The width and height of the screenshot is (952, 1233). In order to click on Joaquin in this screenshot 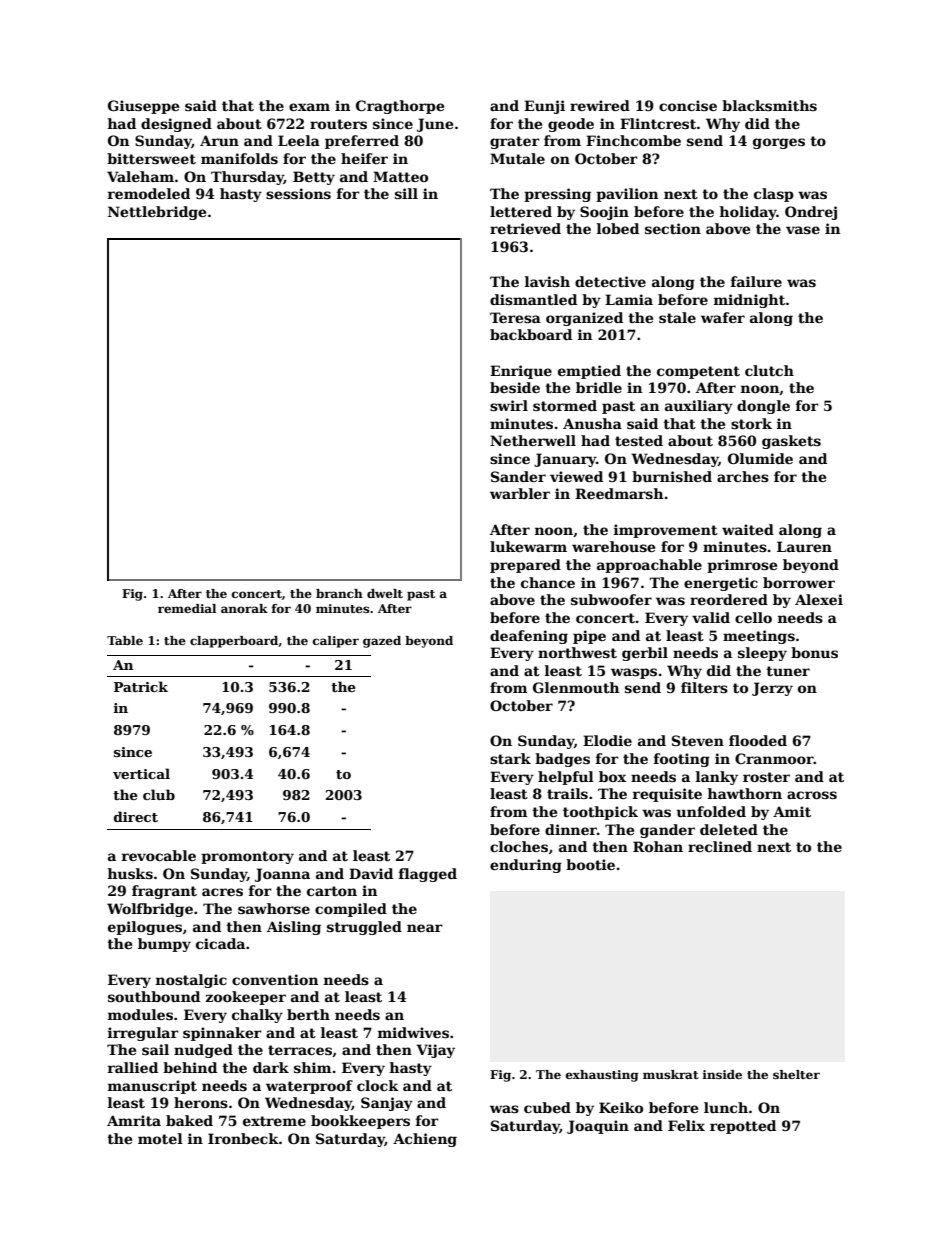, I will do `click(598, 1127)`.
